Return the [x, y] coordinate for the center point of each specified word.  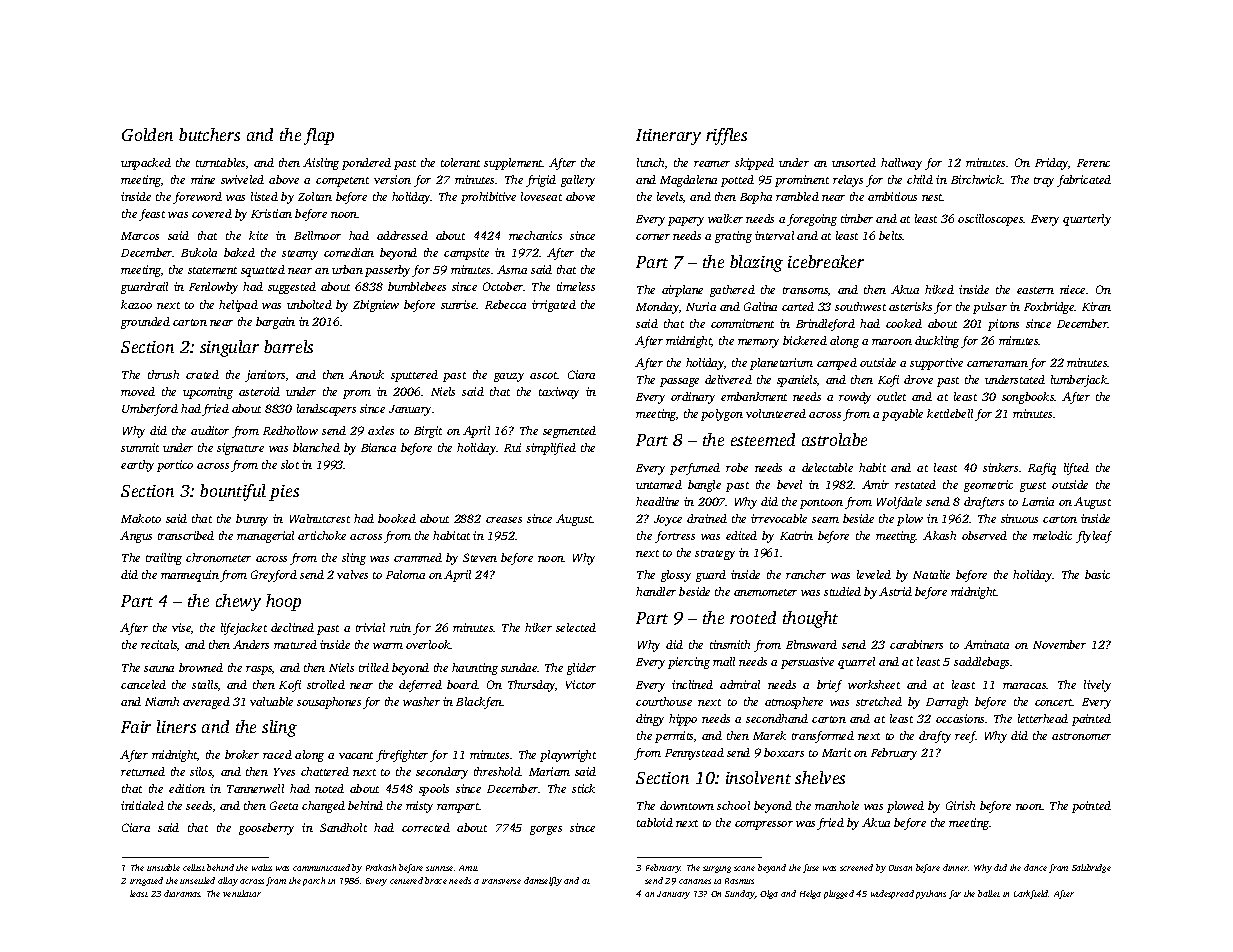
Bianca [378, 447]
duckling [937, 342]
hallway [901, 164]
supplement [513, 164]
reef [965, 737]
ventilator [242, 893]
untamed [659, 484]
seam [825, 520]
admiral [740, 684]
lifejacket [244, 629]
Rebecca [505, 304]
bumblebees [417, 286]
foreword [197, 198]
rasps [259, 670]
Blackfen [479, 703]
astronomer [1081, 736]
